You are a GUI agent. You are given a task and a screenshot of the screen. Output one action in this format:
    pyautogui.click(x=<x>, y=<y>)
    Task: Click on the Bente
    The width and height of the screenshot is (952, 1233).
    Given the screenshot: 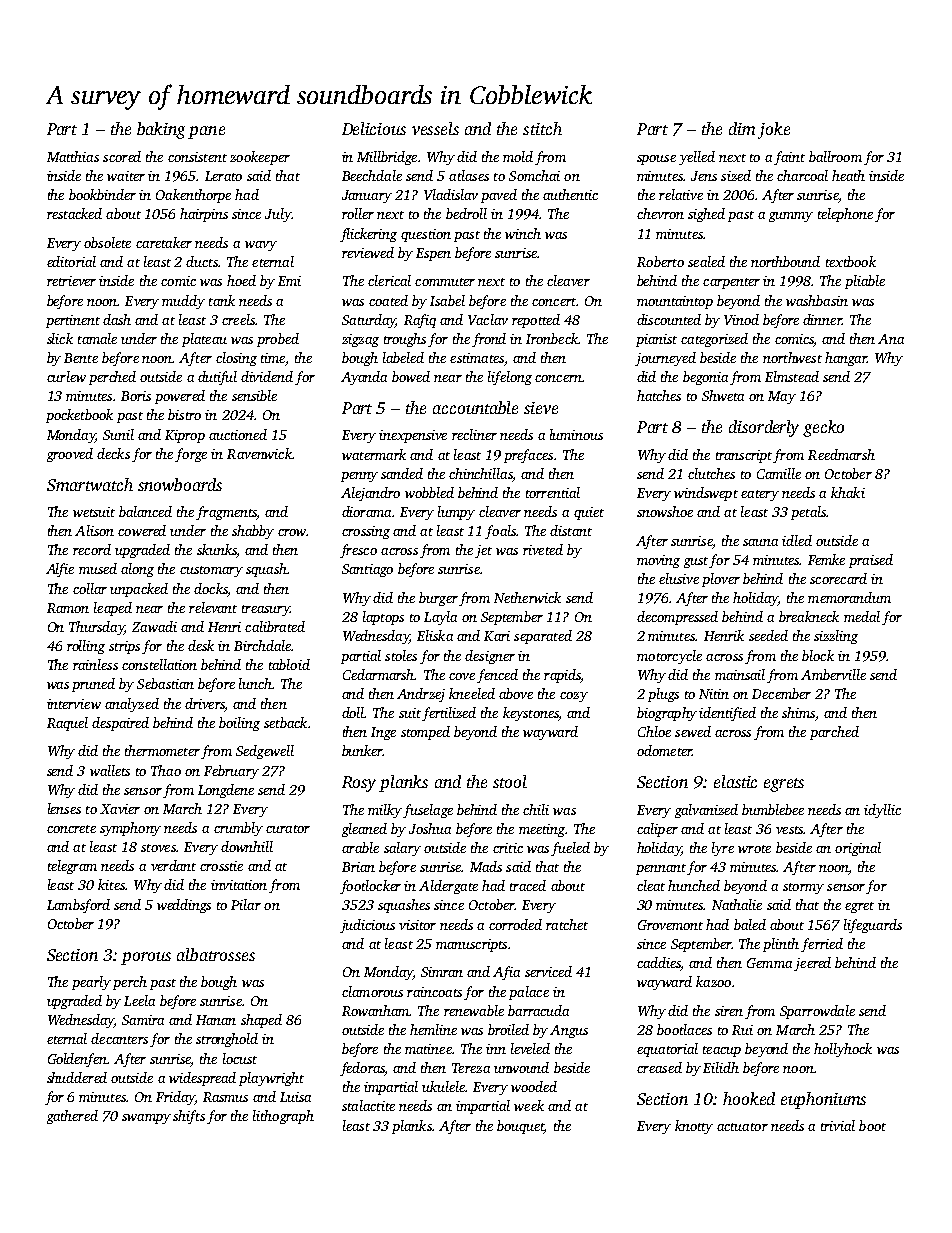 What is the action you would take?
    pyautogui.click(x=81, y=358)
